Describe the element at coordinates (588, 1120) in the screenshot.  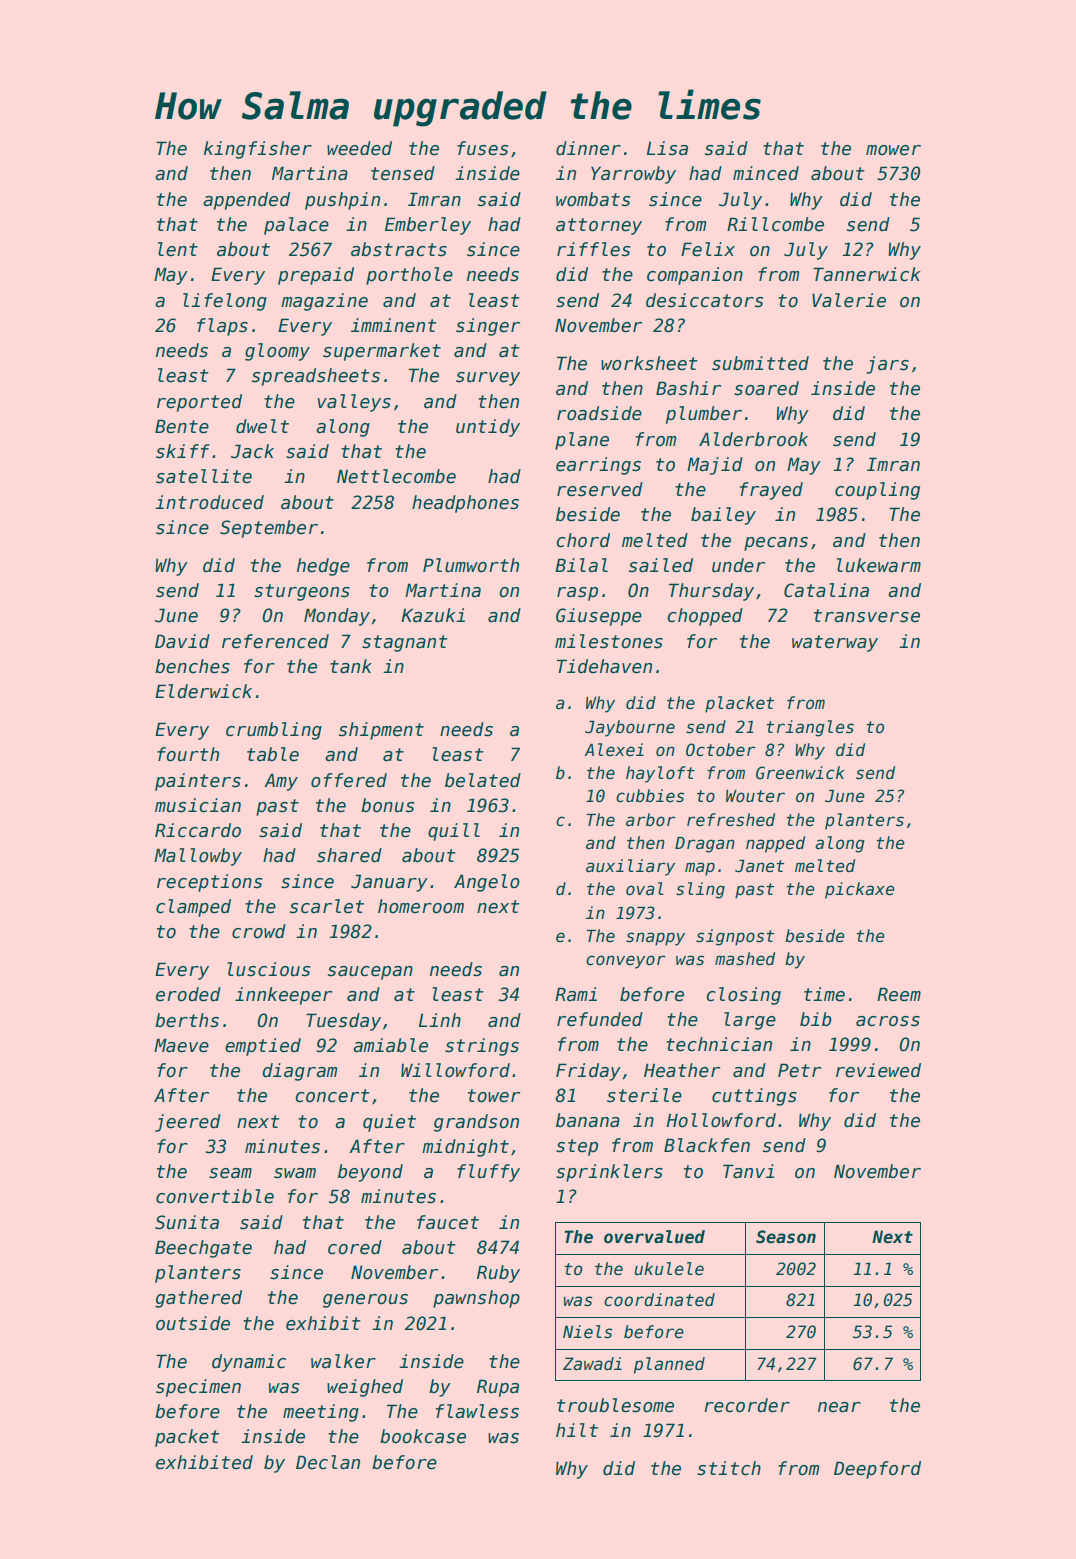
I see `banana` at that location.
